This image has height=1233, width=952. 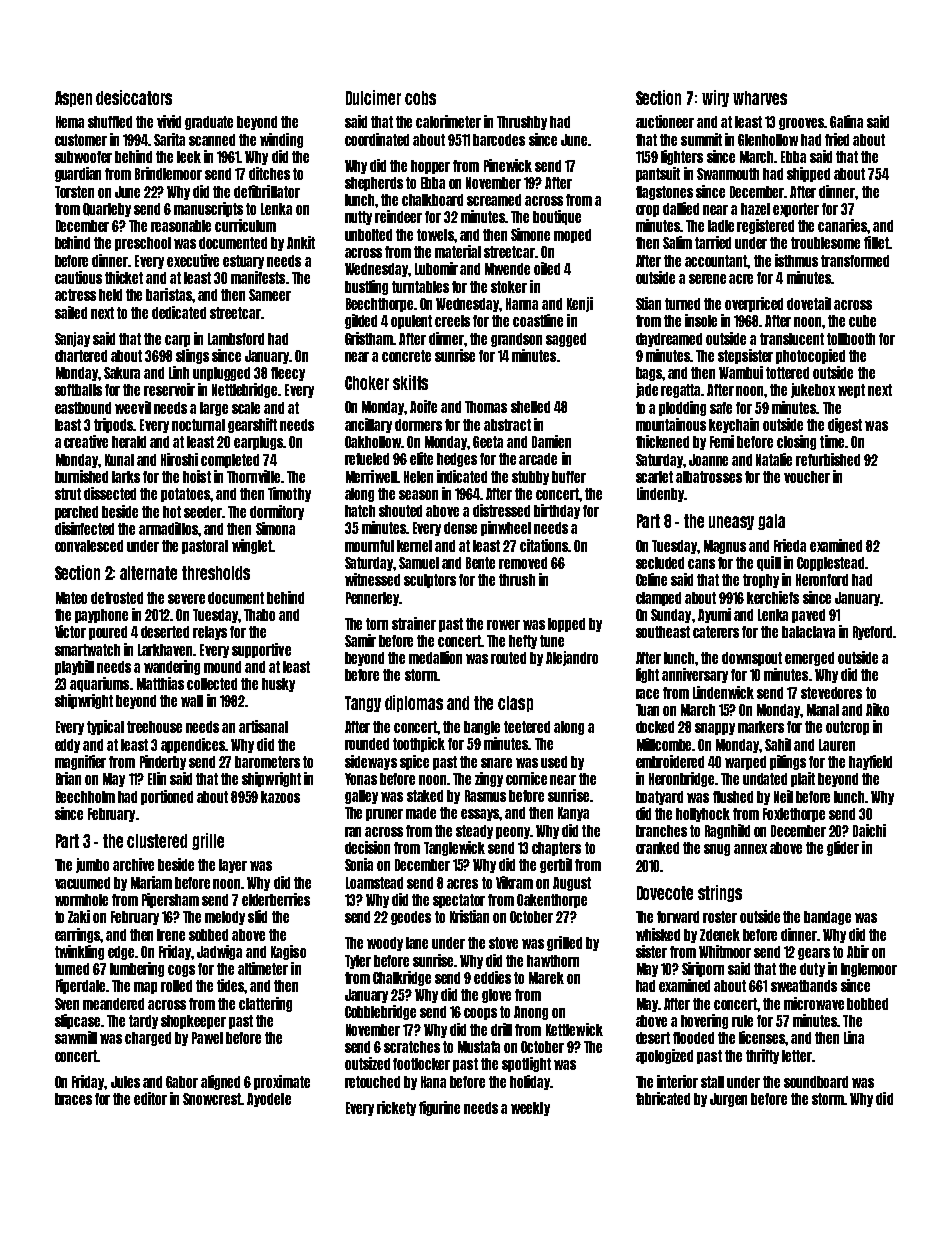 What do you see at coordinates (851, 391) in the image?
I see `wept` at bounding box center [851, 391].
